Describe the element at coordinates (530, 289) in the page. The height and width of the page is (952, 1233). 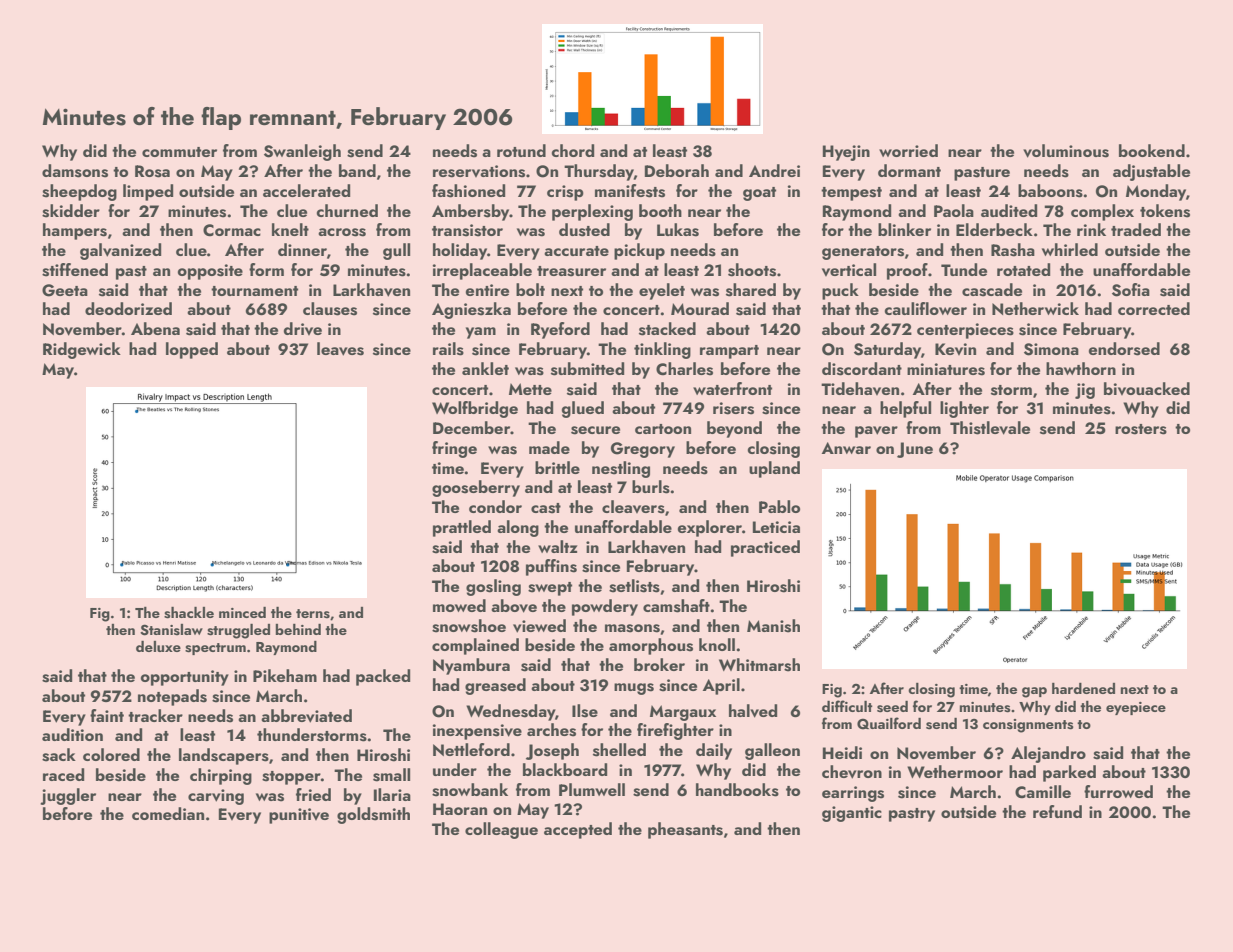
I see `bolt` at that location.
